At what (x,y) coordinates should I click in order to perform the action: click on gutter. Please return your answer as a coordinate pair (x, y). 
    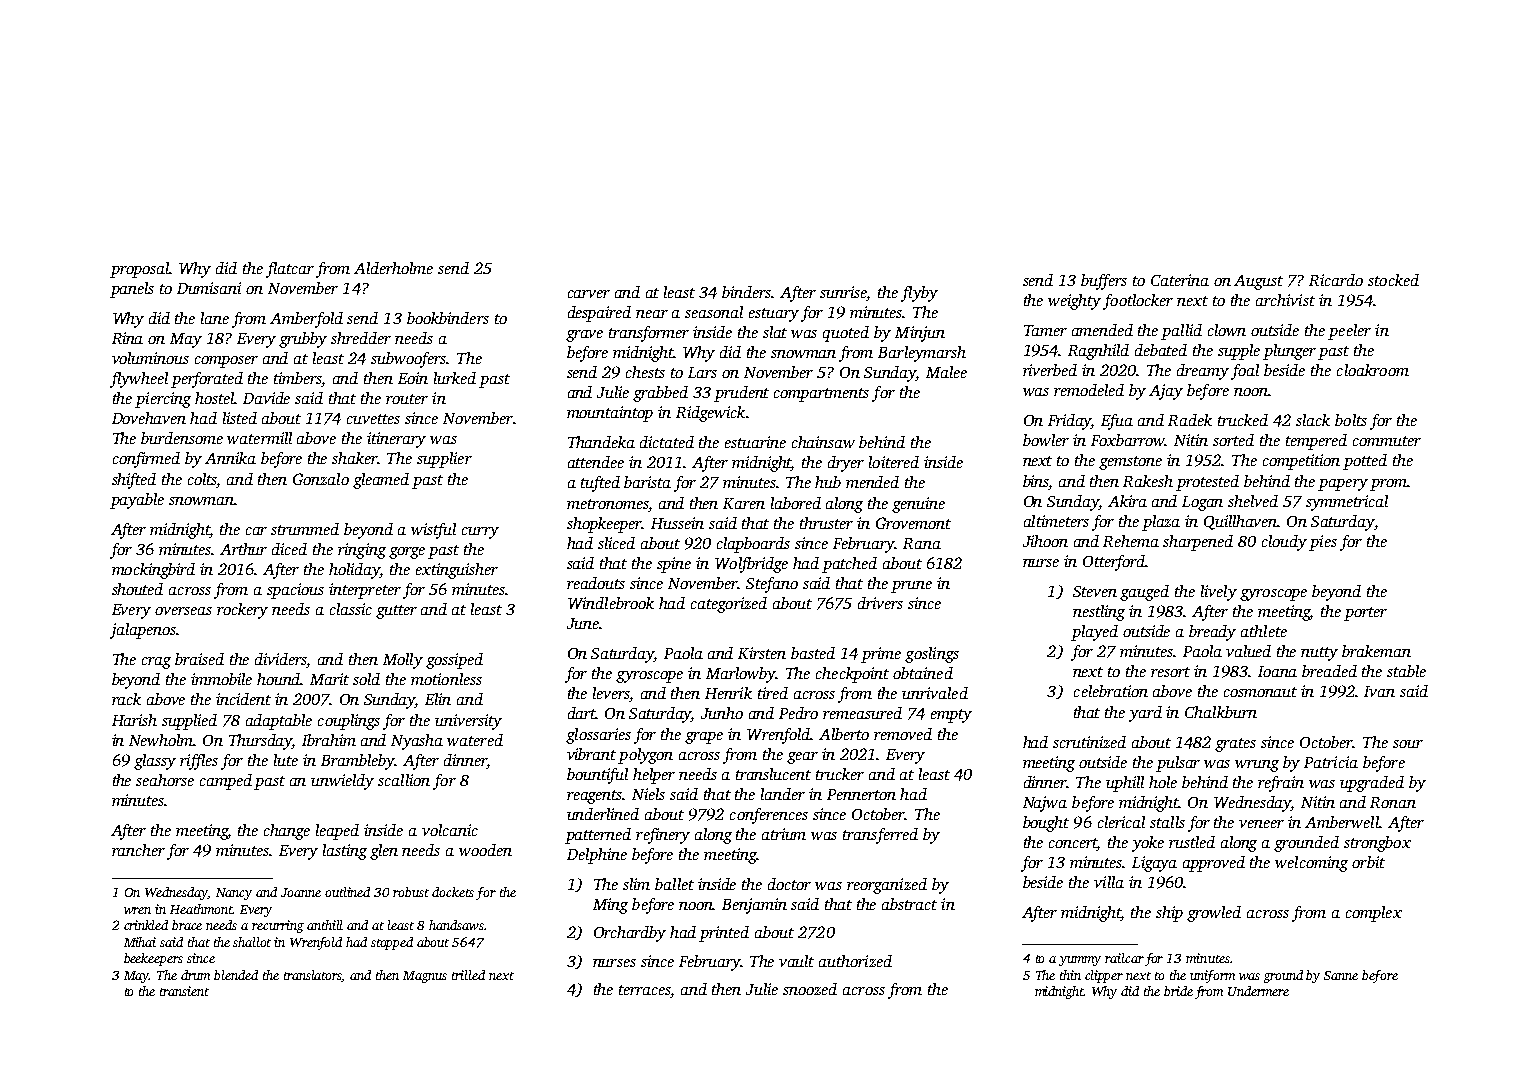
    Looking at the image, I should click on (396, 612).
